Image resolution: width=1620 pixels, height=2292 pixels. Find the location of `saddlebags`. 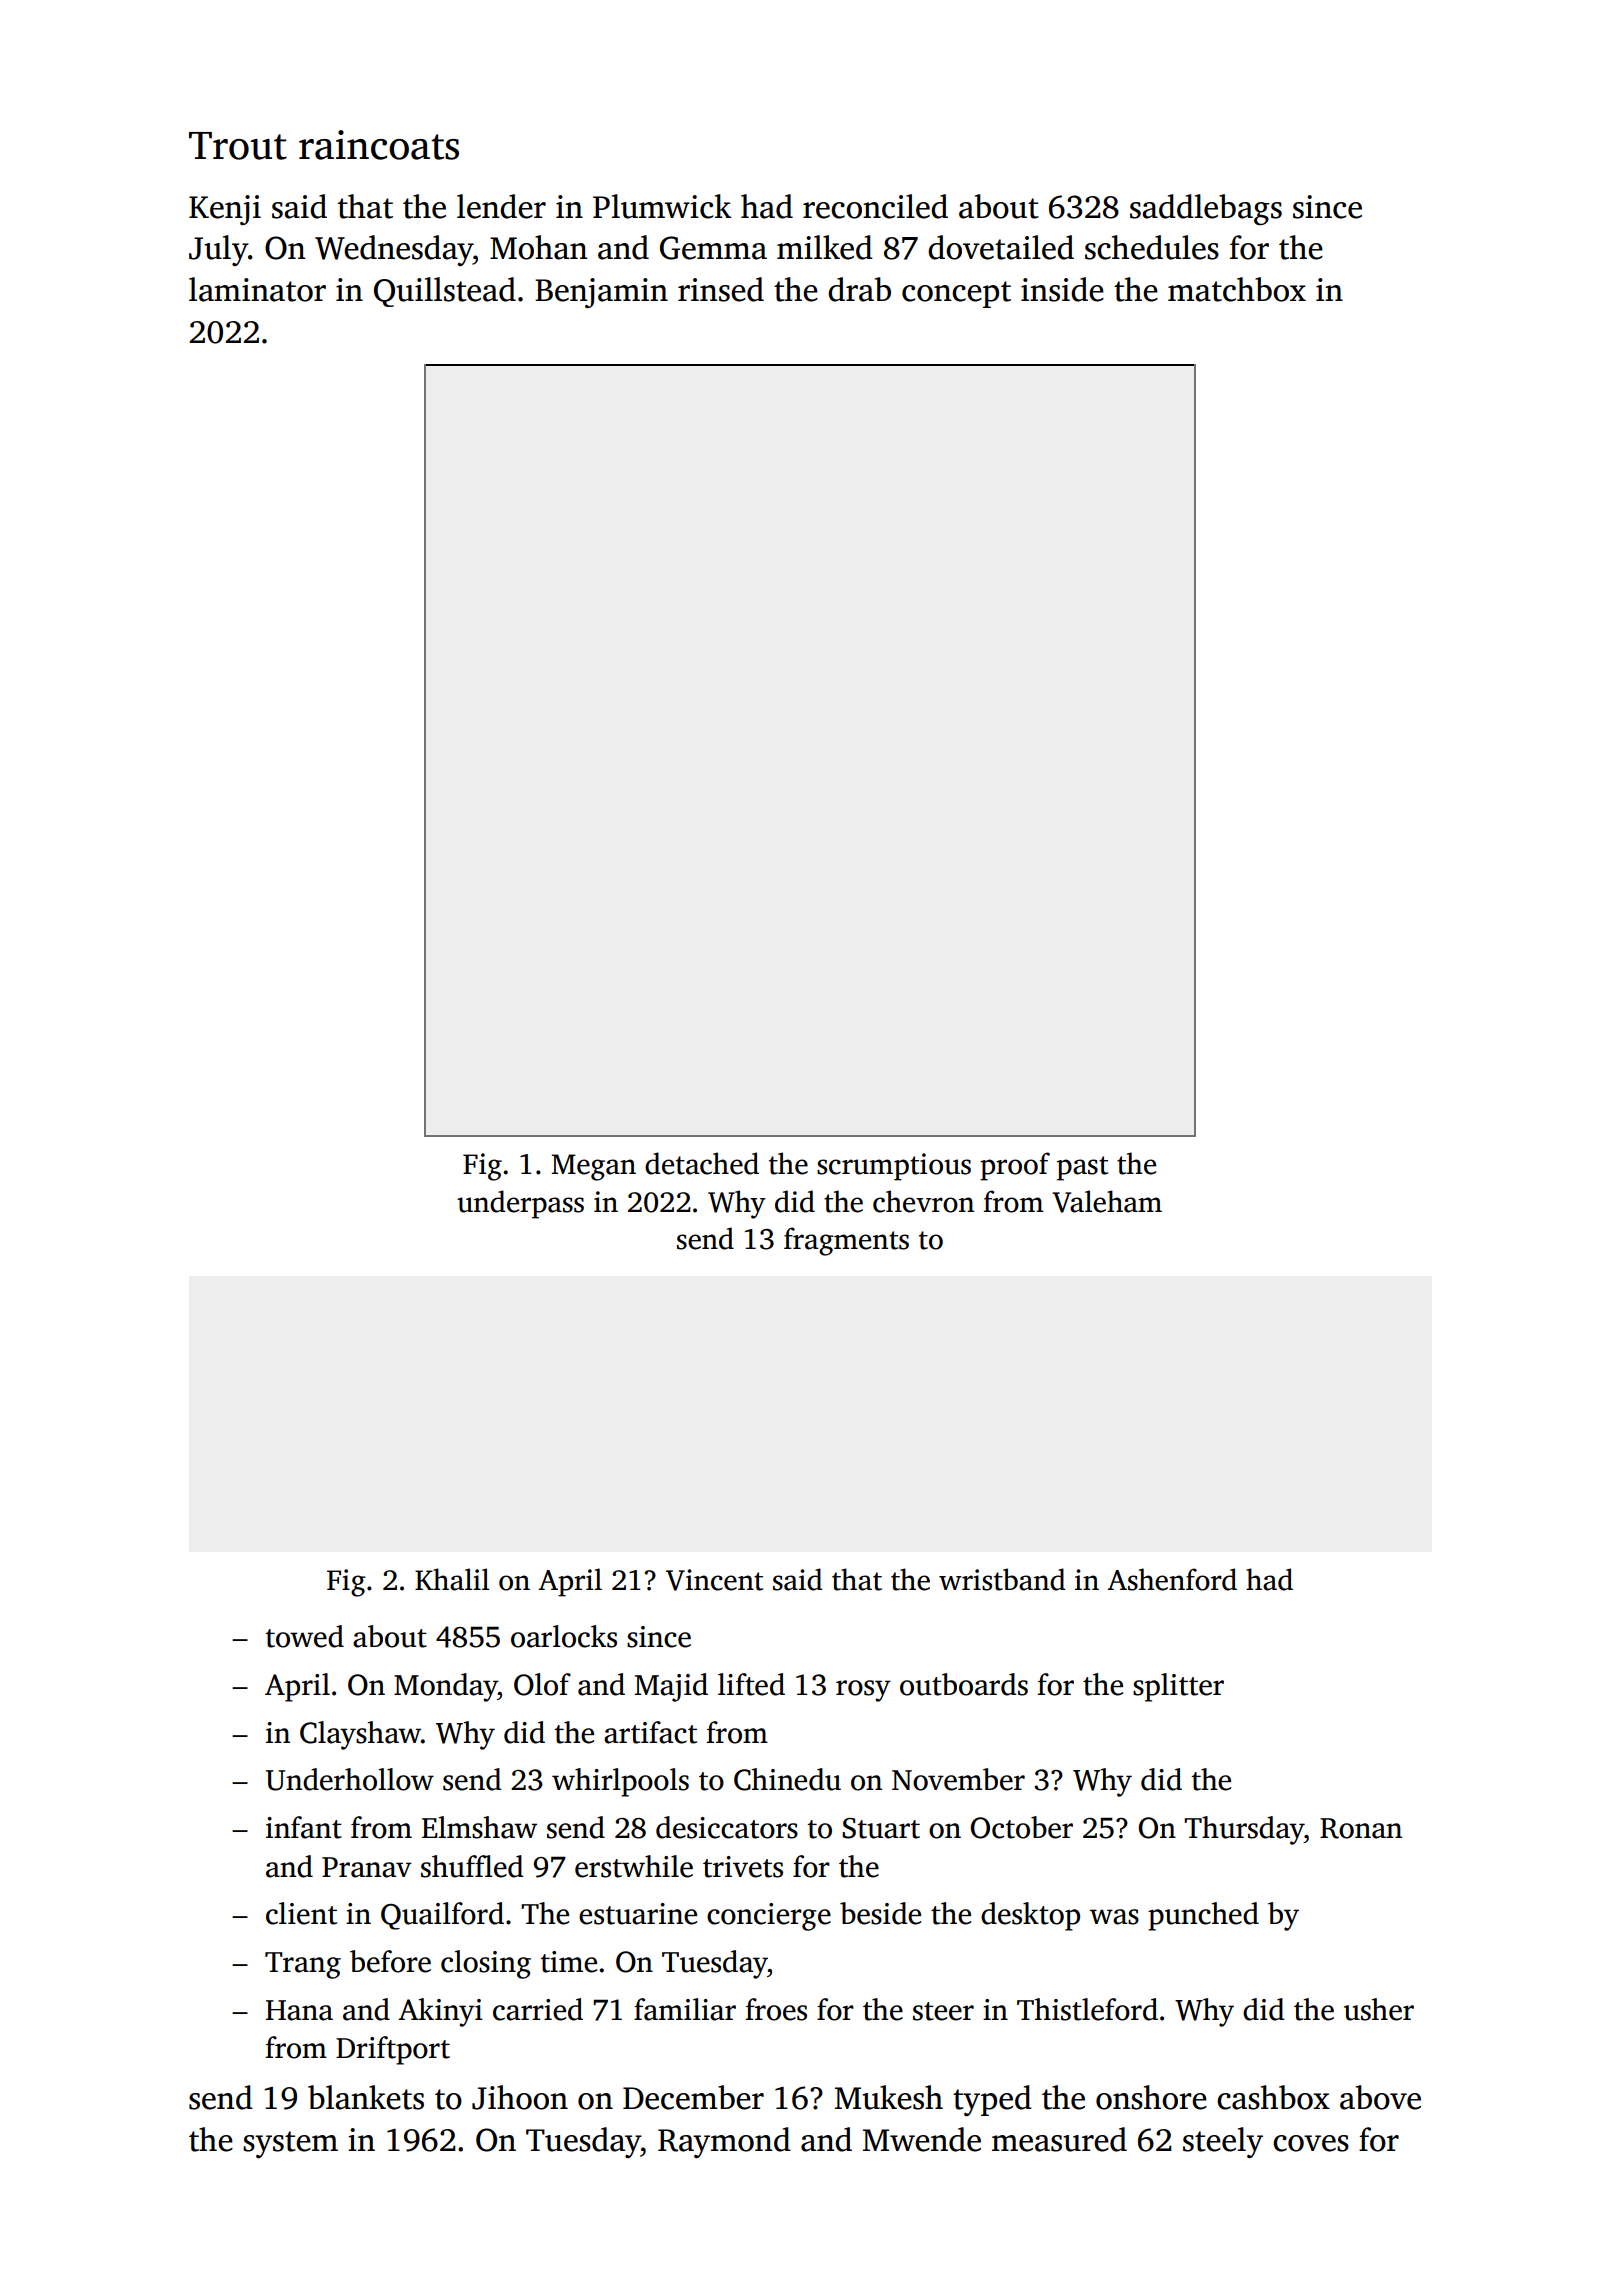

saddlebags is located at coordinates (1206, 210).
